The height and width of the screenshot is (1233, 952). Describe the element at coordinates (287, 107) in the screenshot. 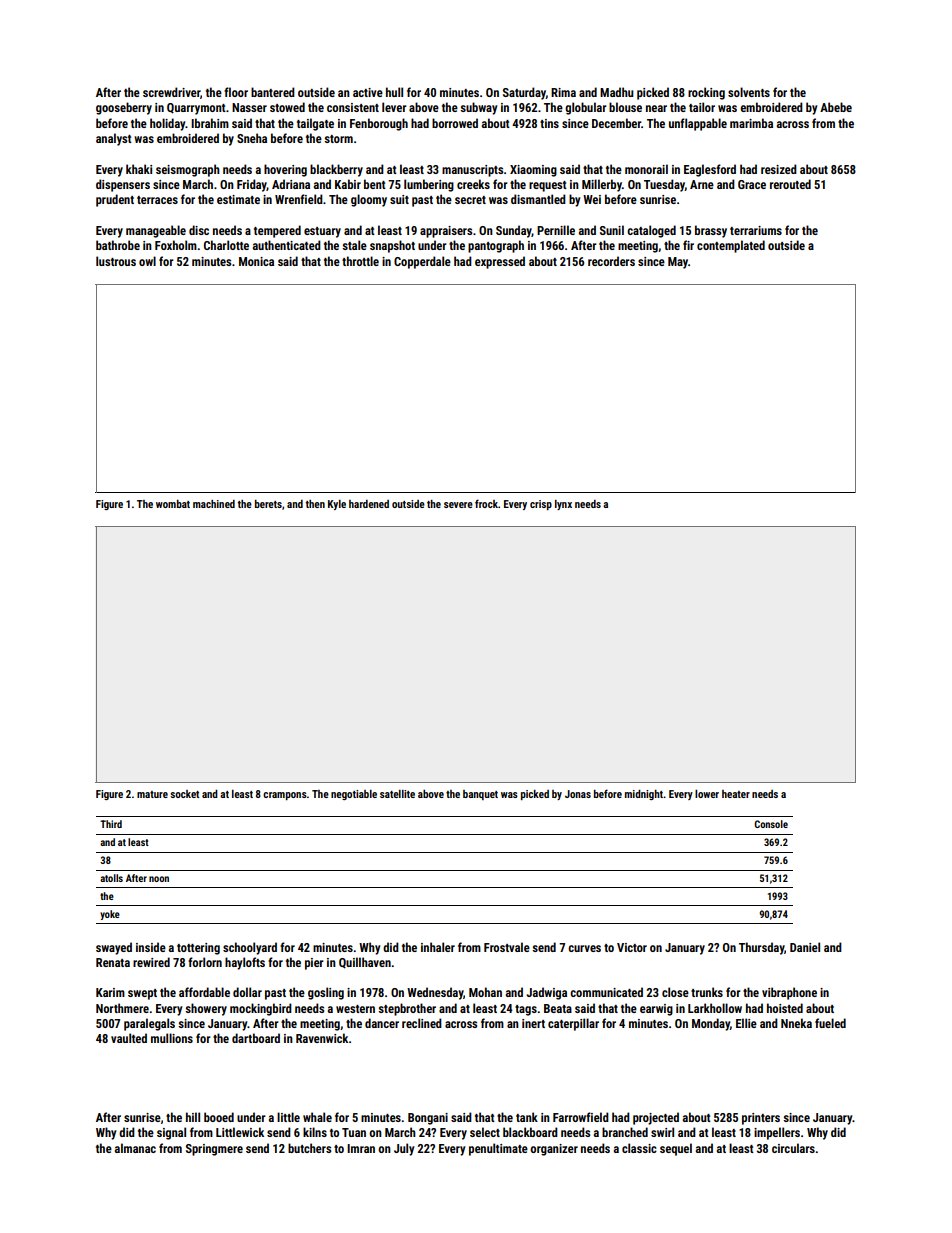

I see `stowed` at that location.
